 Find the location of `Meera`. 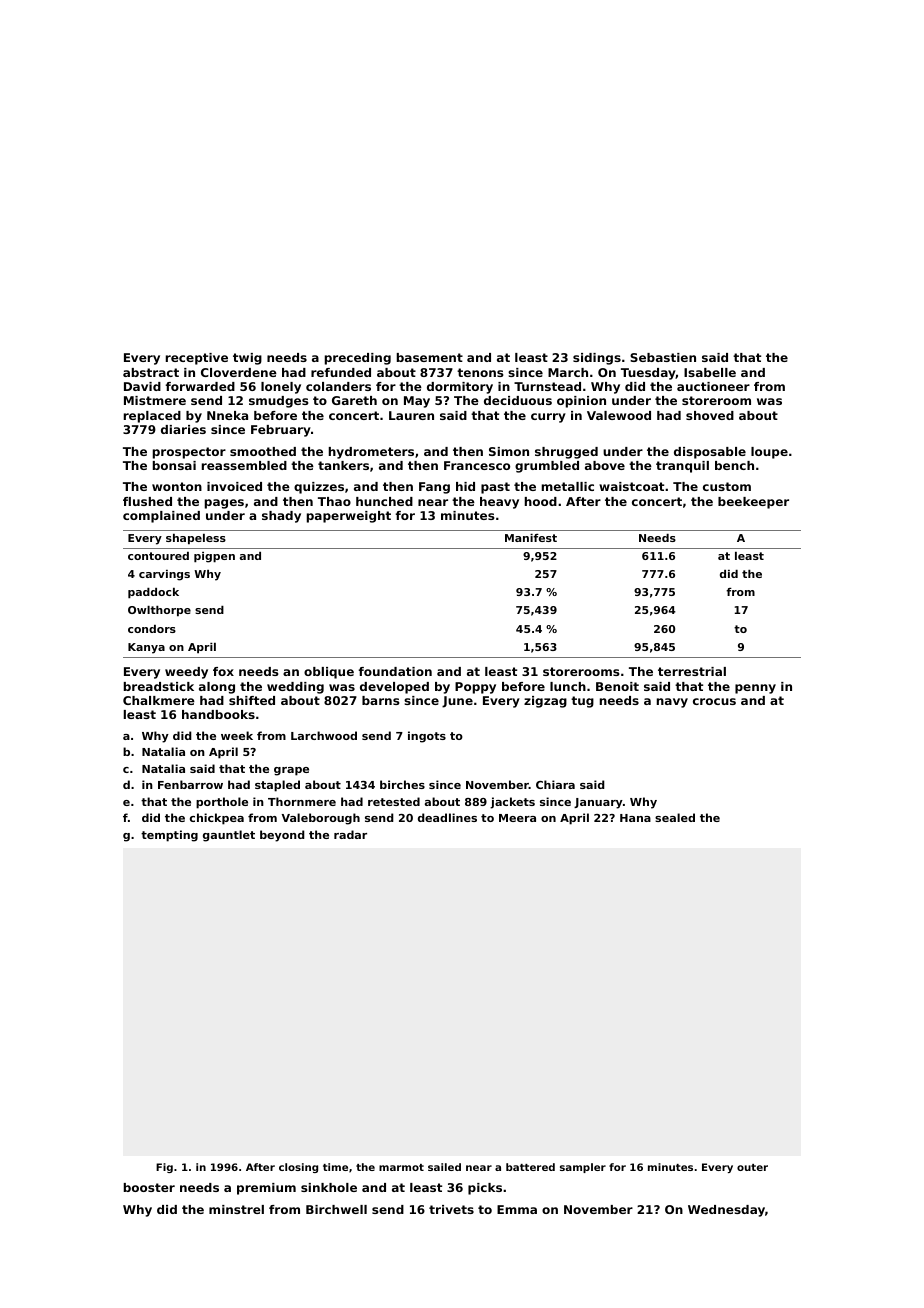

Meera is located at coordinates (517, 818).
